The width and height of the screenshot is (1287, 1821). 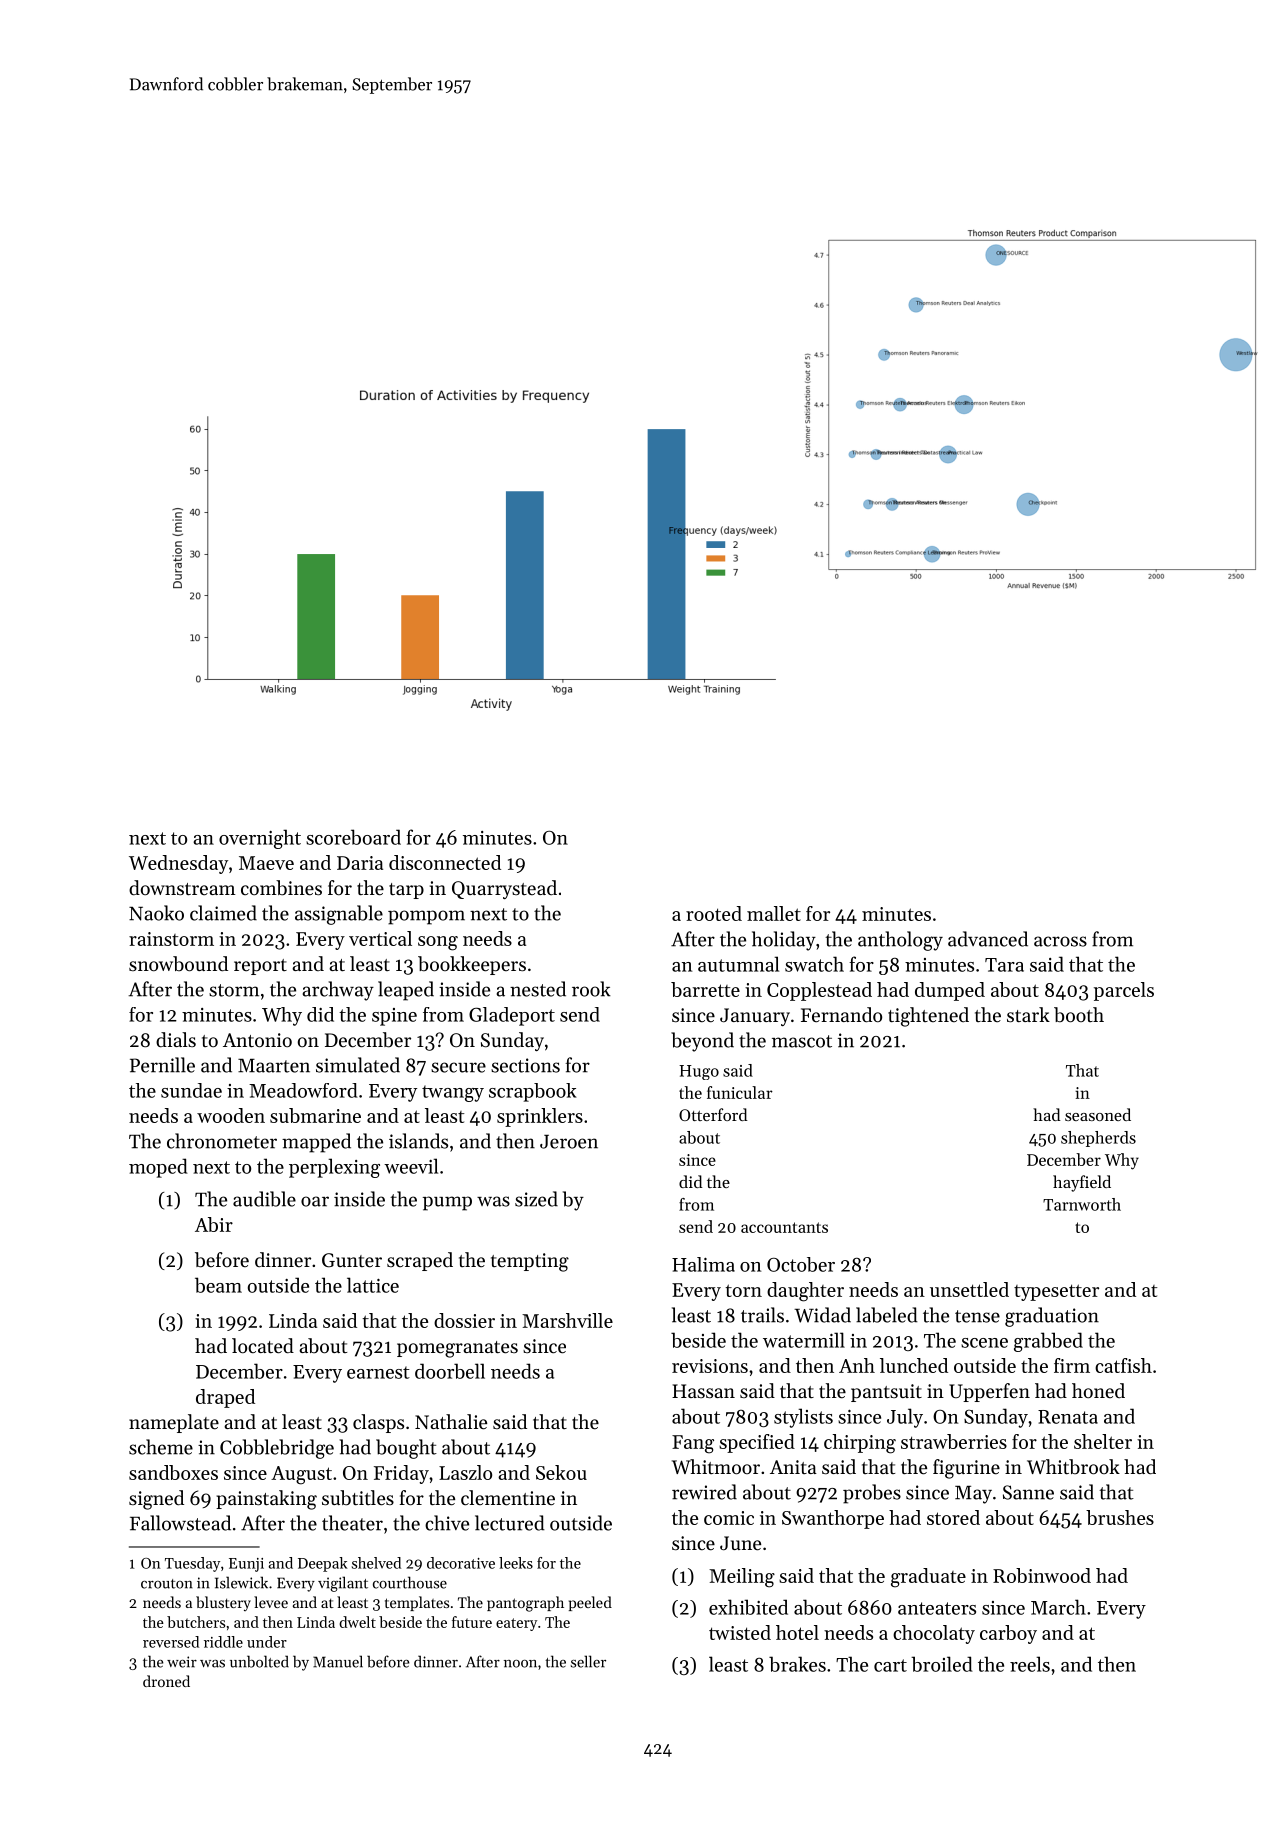 I want to click on graduation, so click(x=1052, y=1317).
